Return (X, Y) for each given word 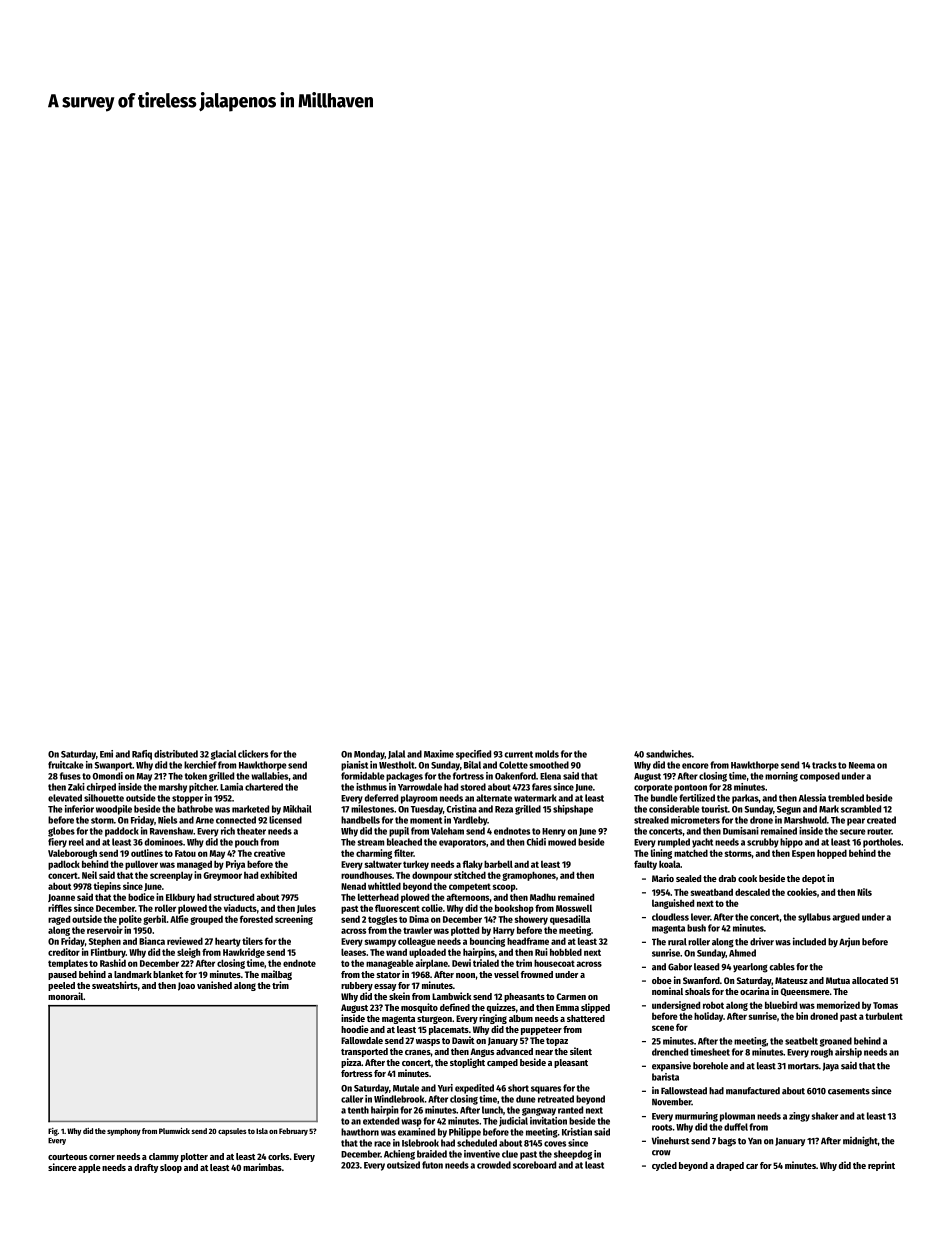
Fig (53, 1132)
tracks (824, 765)
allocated (870, 980)
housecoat (554, 963)
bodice (141, 897)
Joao (186, 986)
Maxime (439, 754)
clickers (253, 754)
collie (432, 908)
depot (814, 879)
